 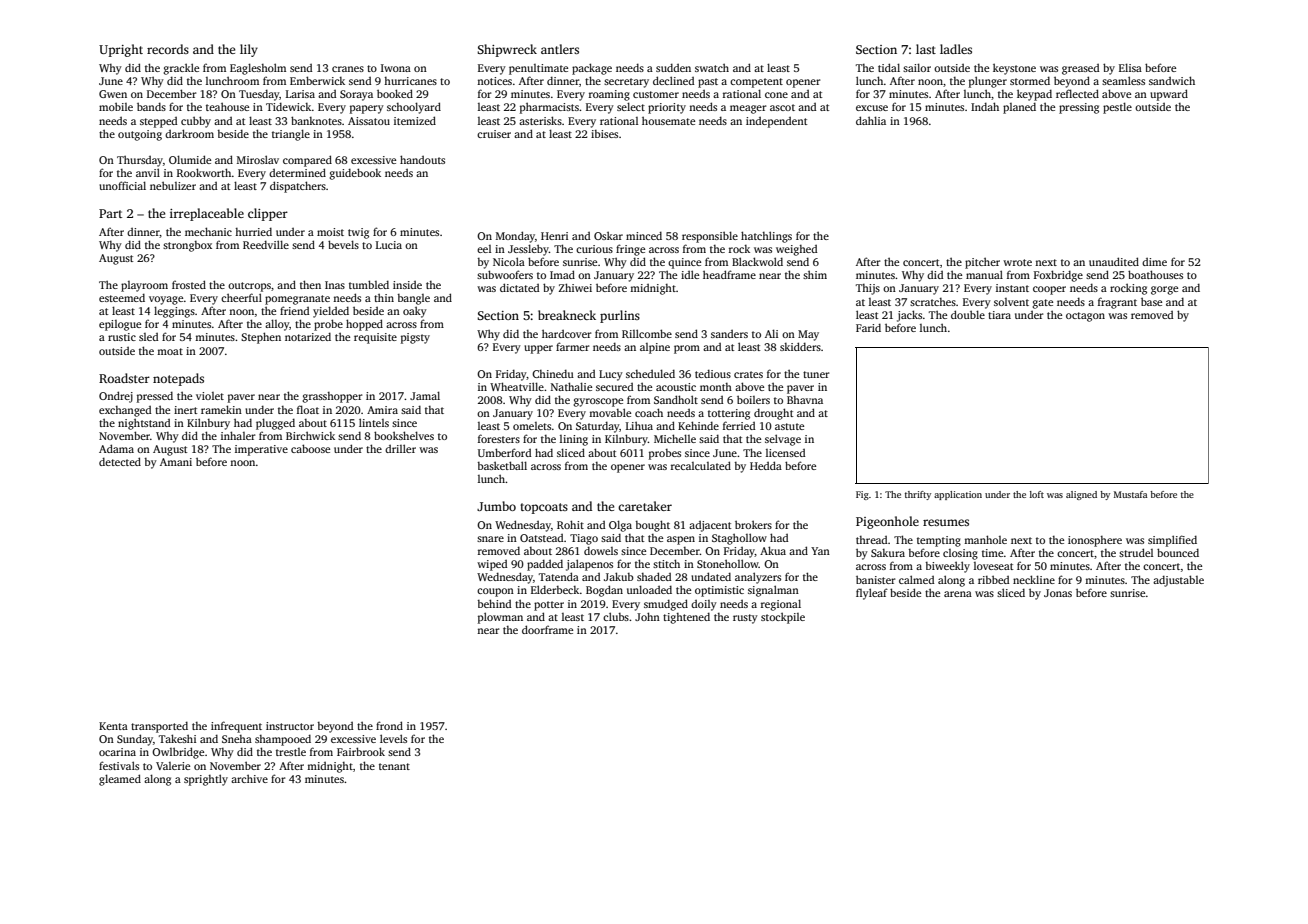 What do you see at coordinates (796, 250) in the document?
I see `weighed` at bounding box center [796, 250].
